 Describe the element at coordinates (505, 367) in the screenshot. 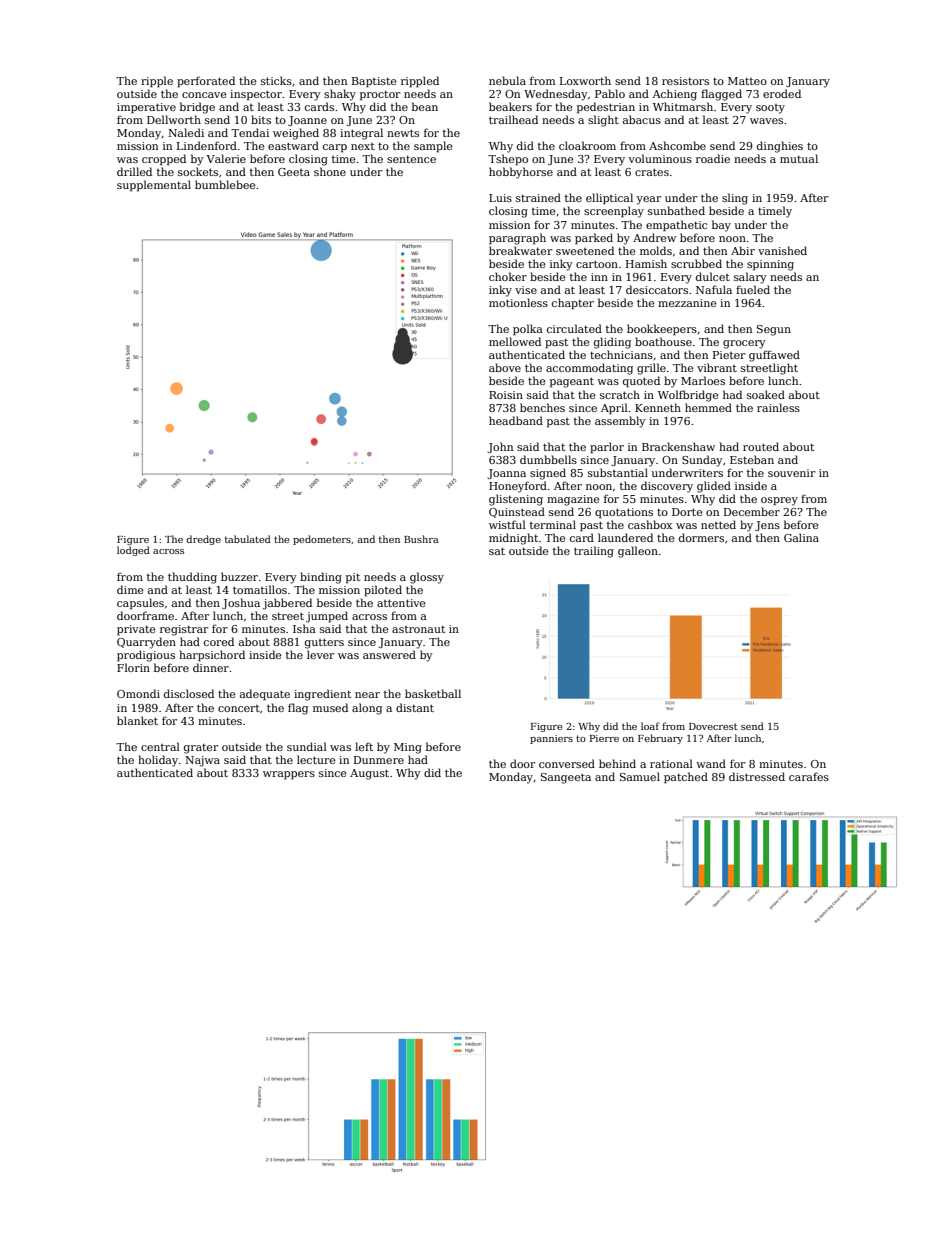

I see `above` at that location.
